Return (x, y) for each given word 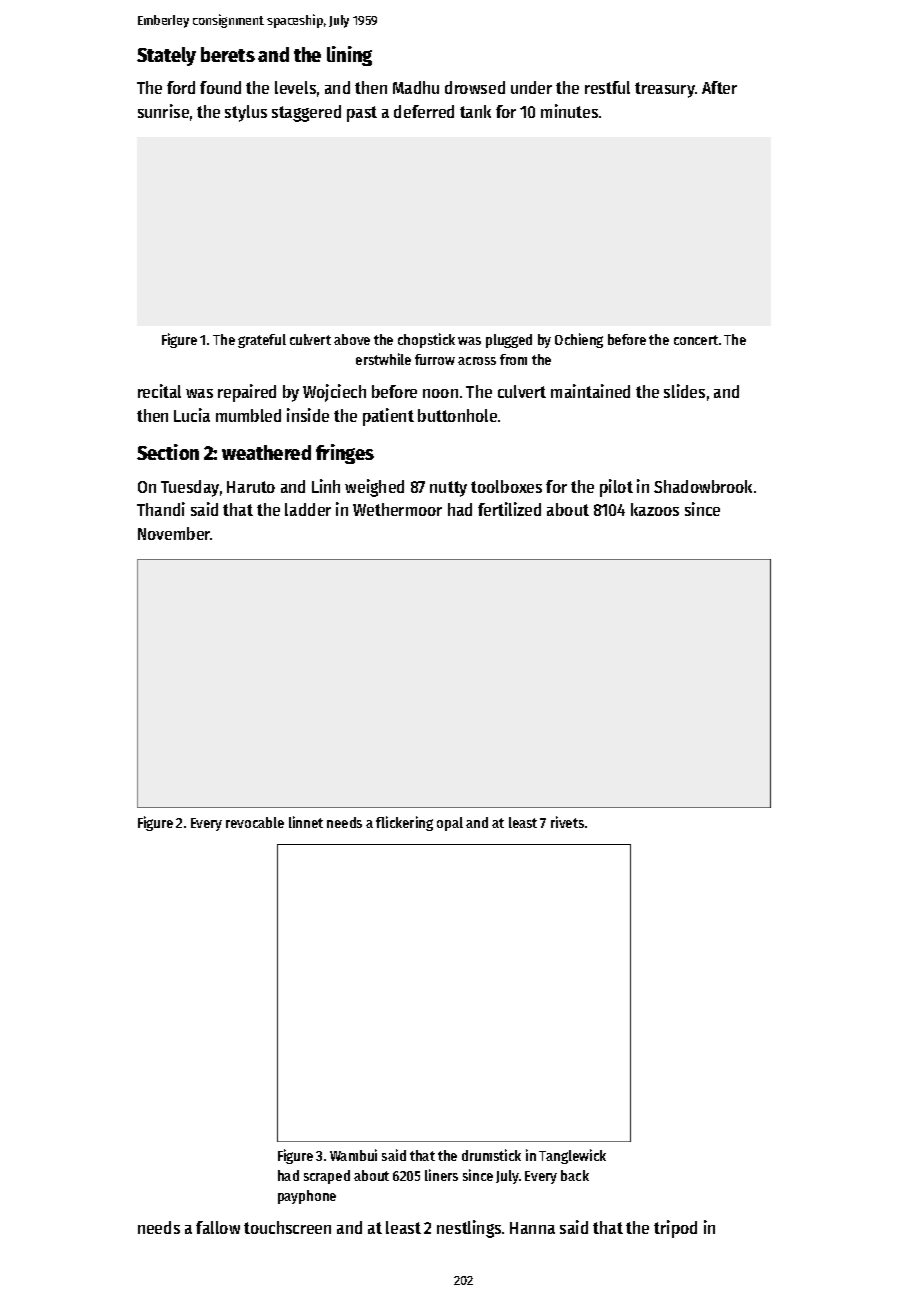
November (174, 533)
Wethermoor (397, 509)
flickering (404, 823)
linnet (306, 822)
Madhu (416, 87)
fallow (218, 1227)
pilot (616, 488)
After (719, 87)
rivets (567, 822)
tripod (675, 1229)
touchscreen (287, 1227)
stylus (246, 113)
